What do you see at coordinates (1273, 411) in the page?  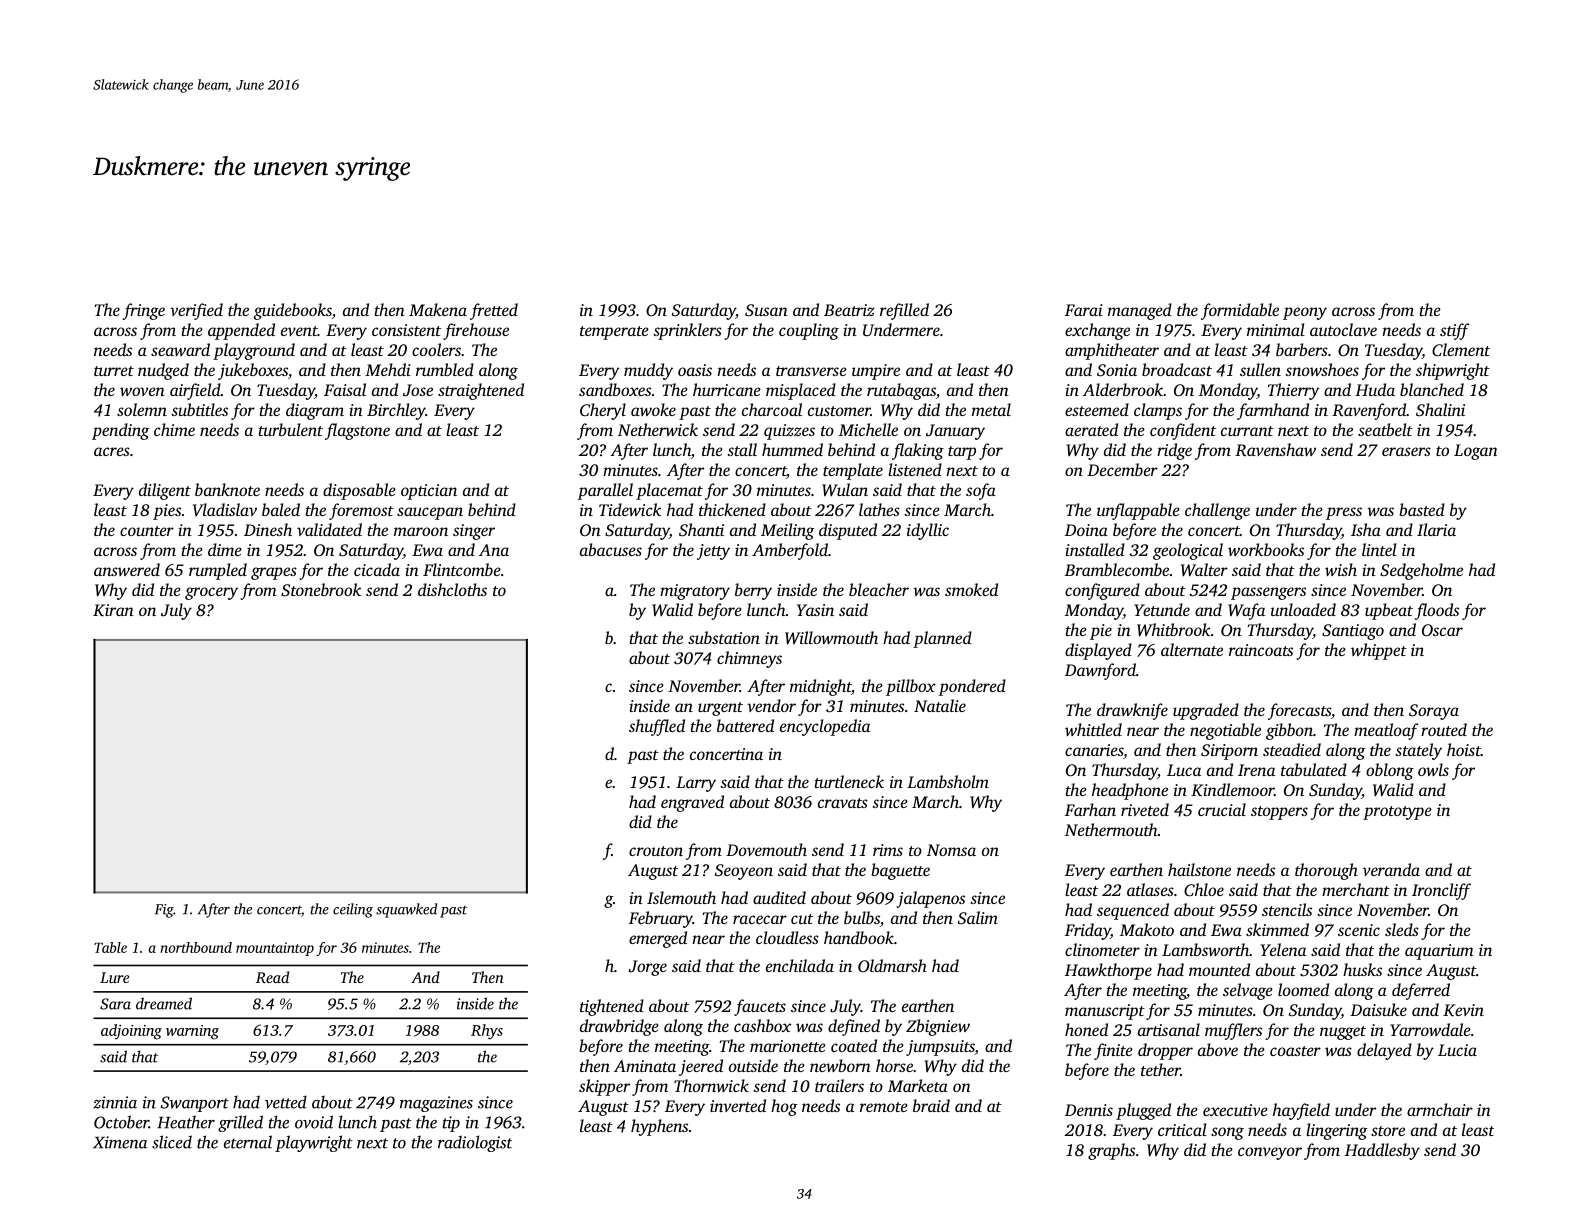 I see `farmhand` at bounding box center [1273, 411].
